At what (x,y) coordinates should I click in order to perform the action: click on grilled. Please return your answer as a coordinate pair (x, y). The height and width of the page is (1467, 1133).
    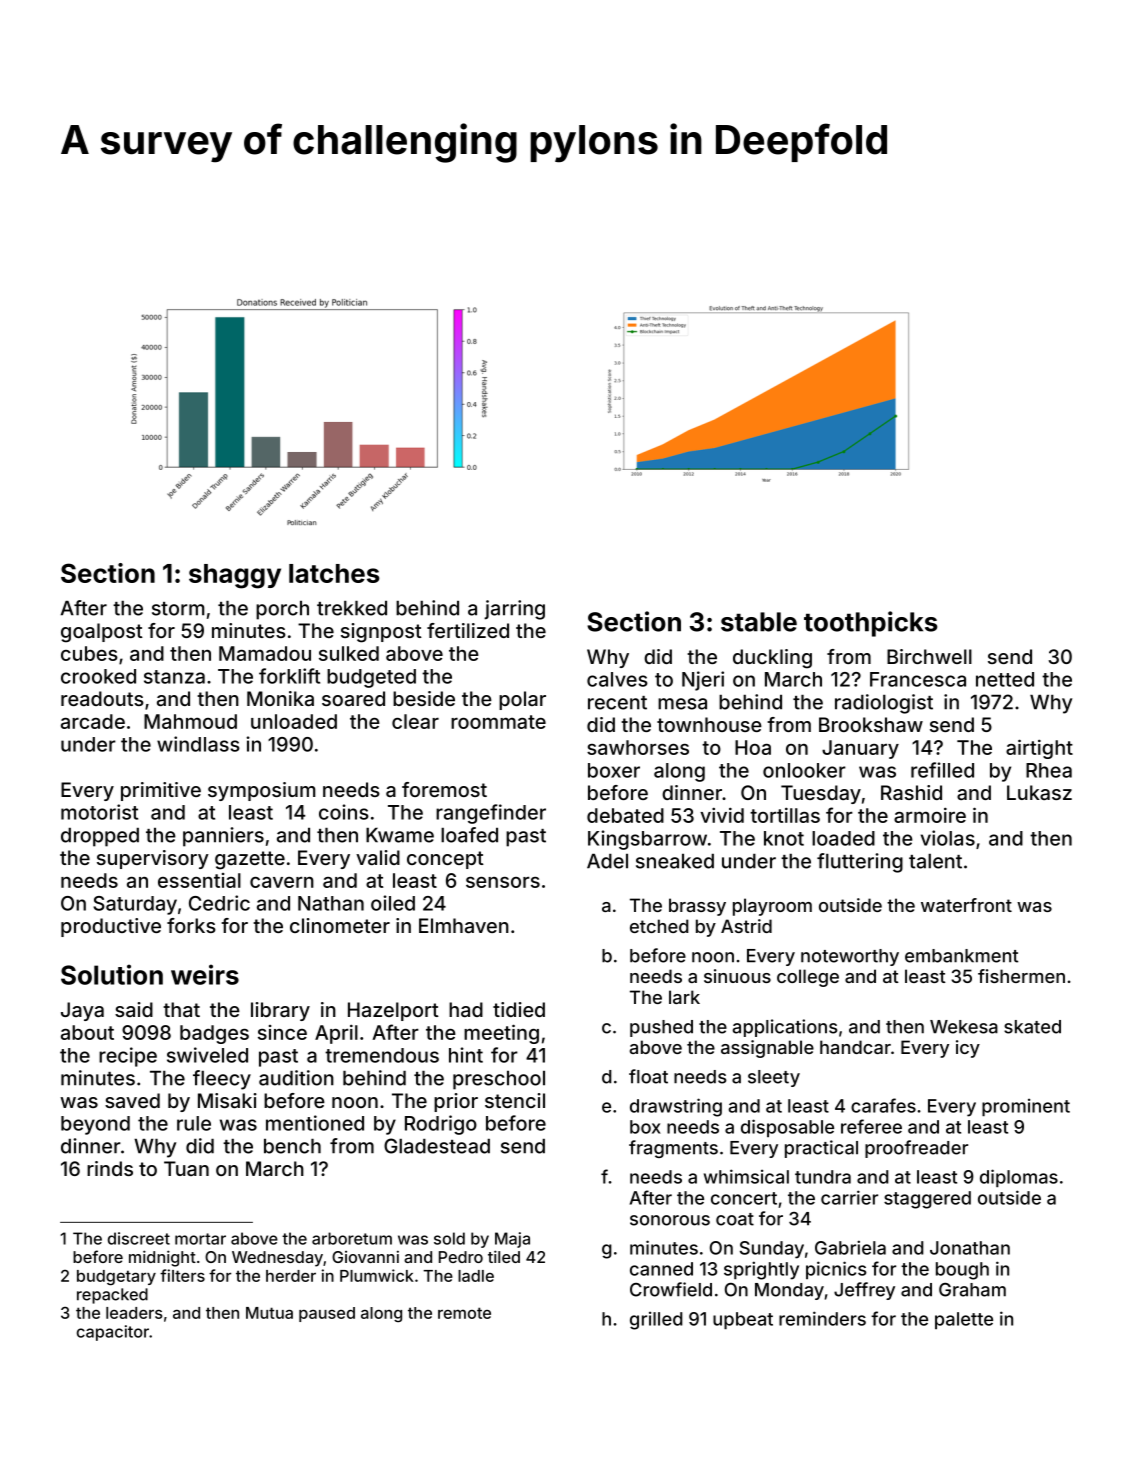
    Looking at the image, I should click on (656, 1320).
